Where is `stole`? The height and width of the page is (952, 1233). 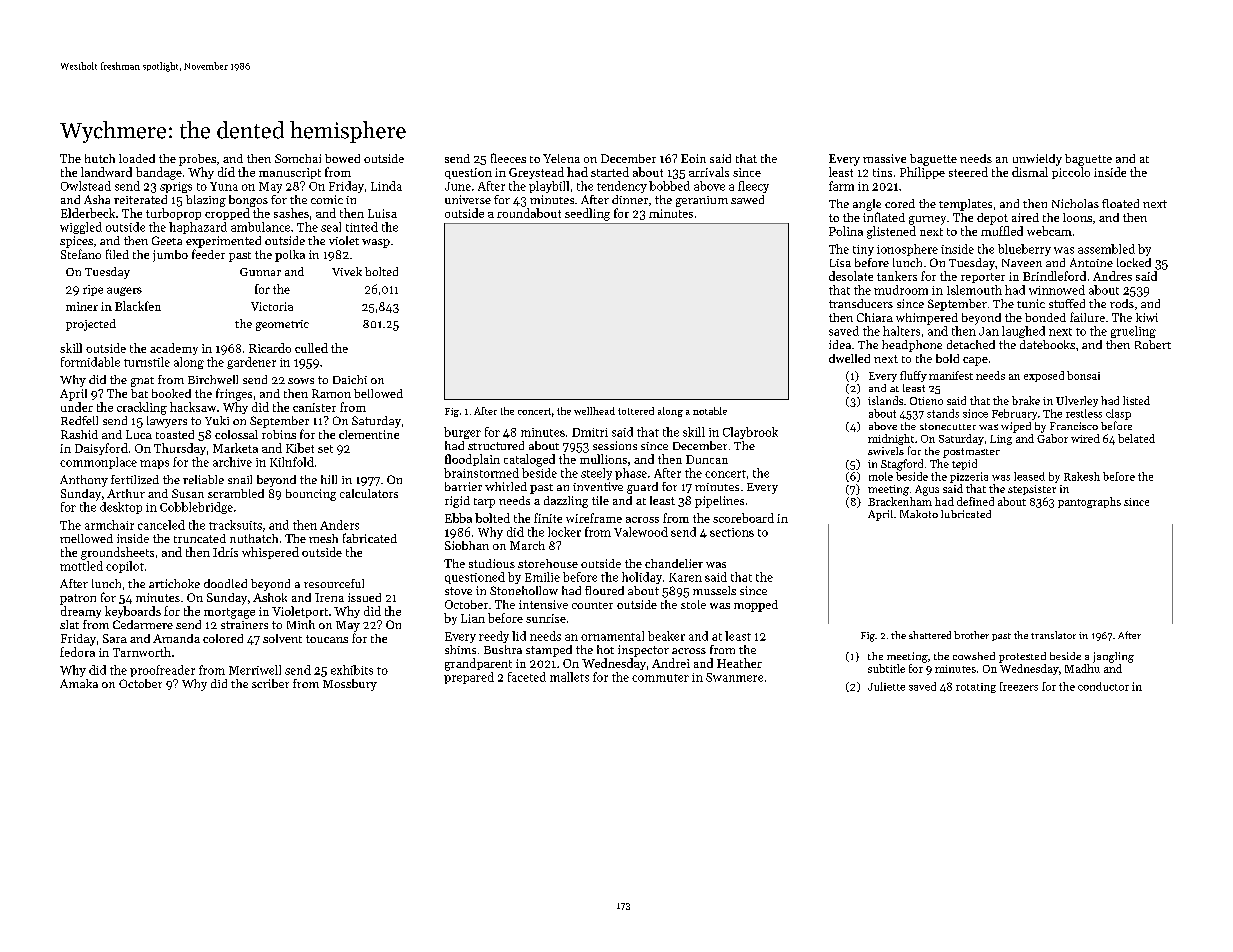
stole is located at coordinates (693, 604).
